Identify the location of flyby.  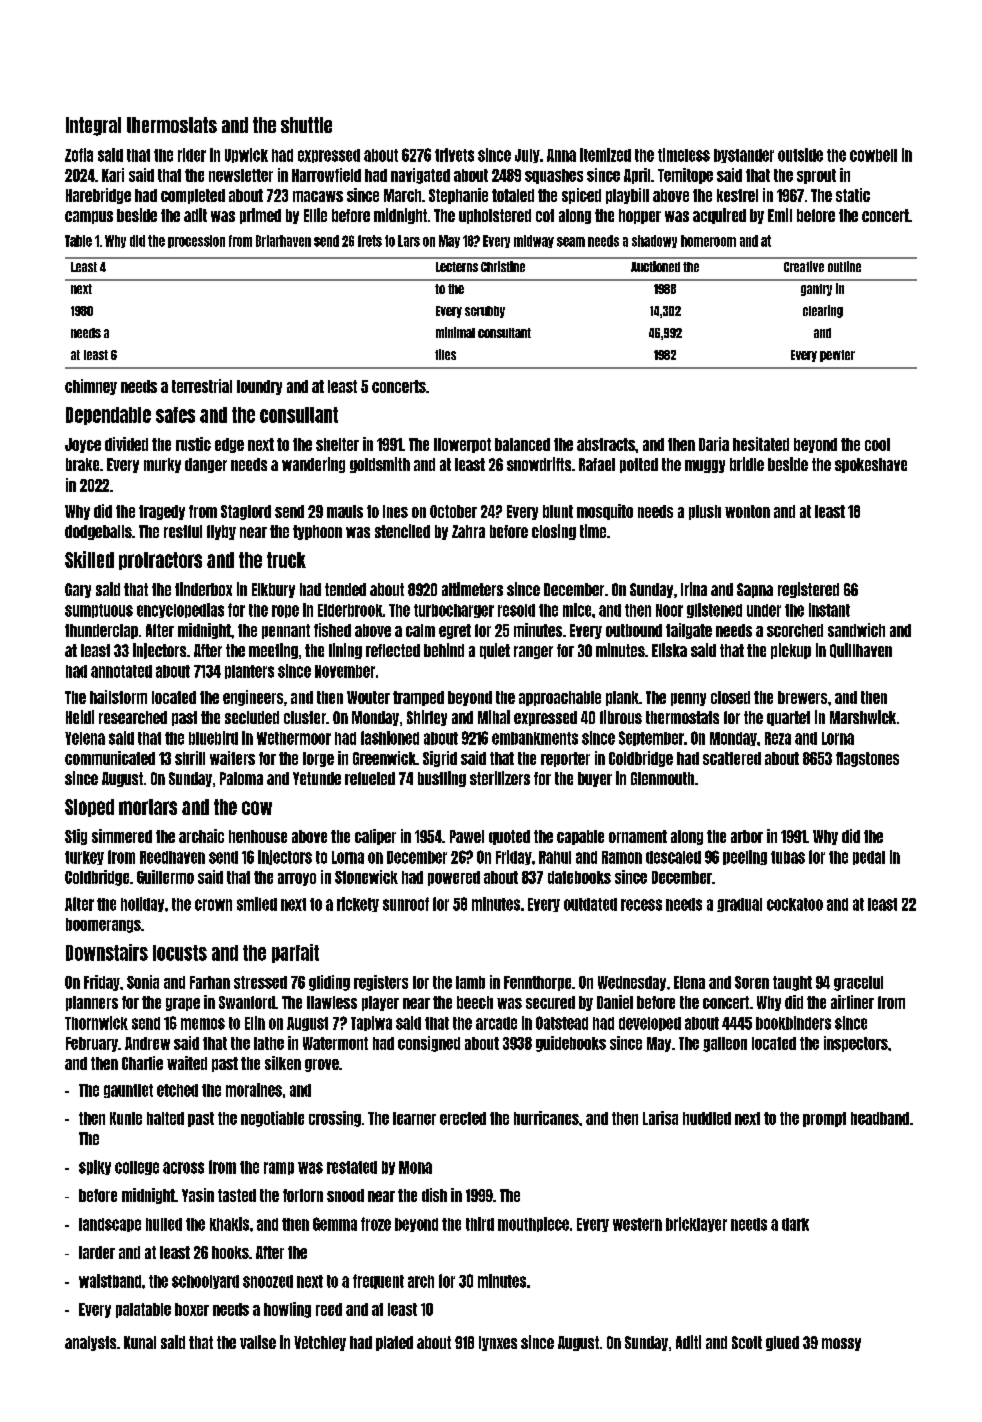
(221, 532).
